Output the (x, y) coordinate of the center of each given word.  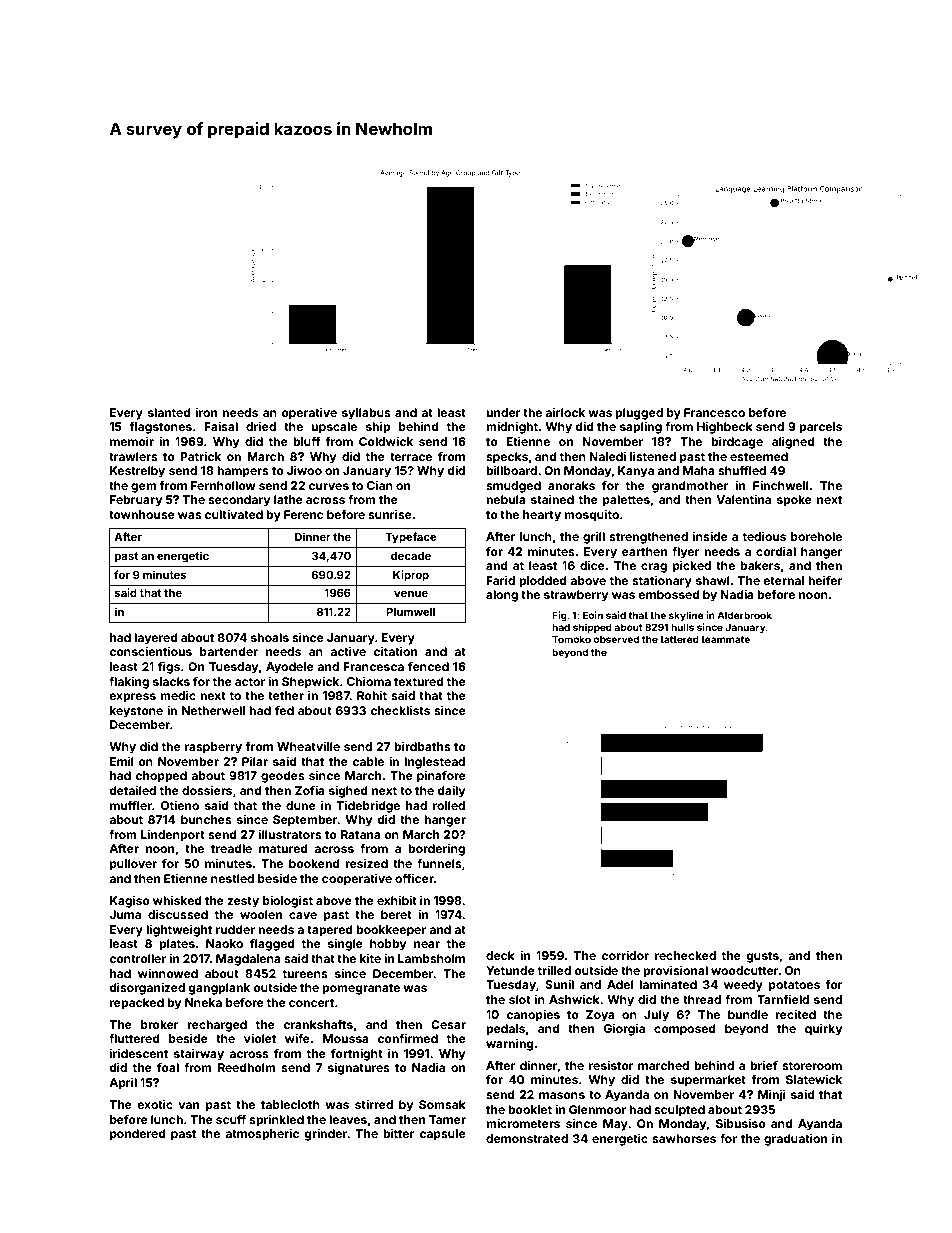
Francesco (714, 412)
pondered (138, 1135)
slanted (169, 412)
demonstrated (527, 1138)
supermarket (708, 1081)
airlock (565, 412)
